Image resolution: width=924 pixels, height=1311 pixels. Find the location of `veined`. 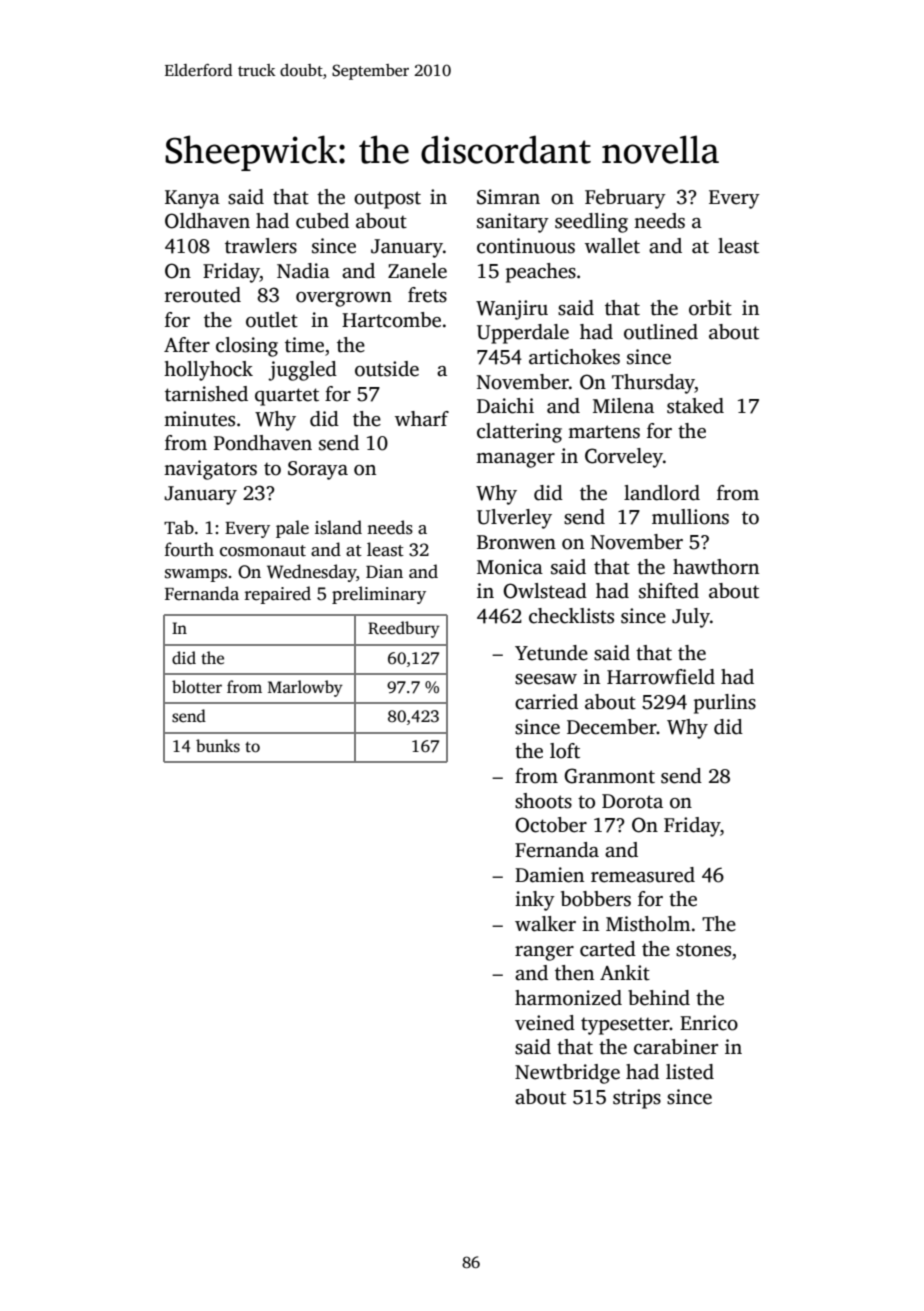

veined is located at coordinates (545, 1023).
